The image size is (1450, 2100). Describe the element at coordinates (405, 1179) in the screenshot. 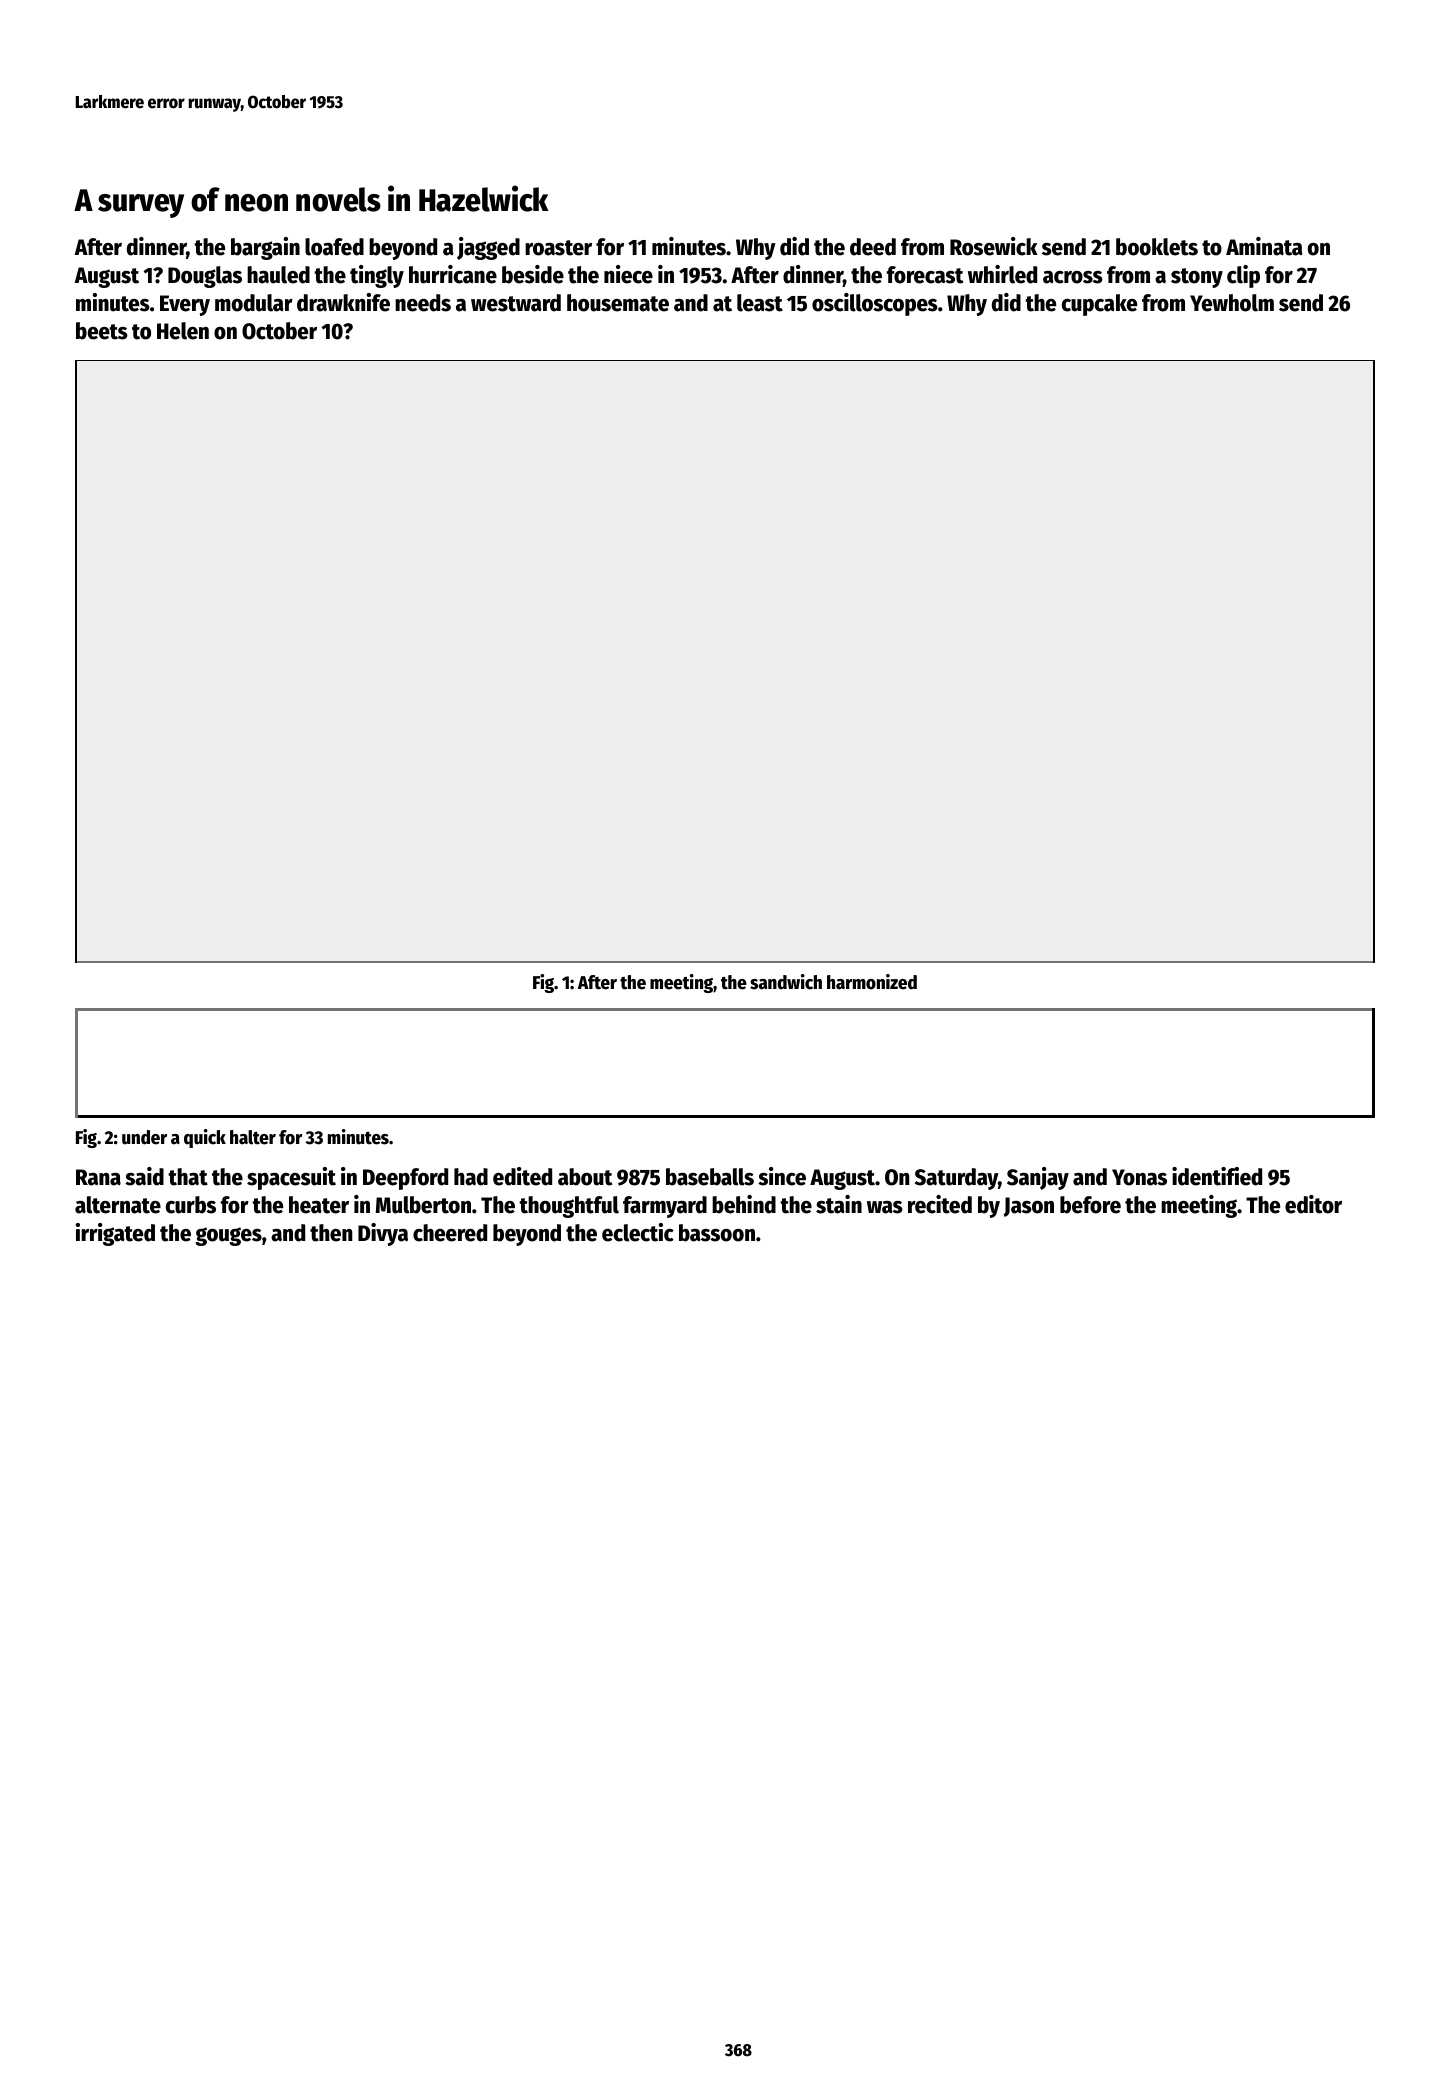

I see `Deepford` at that location.
